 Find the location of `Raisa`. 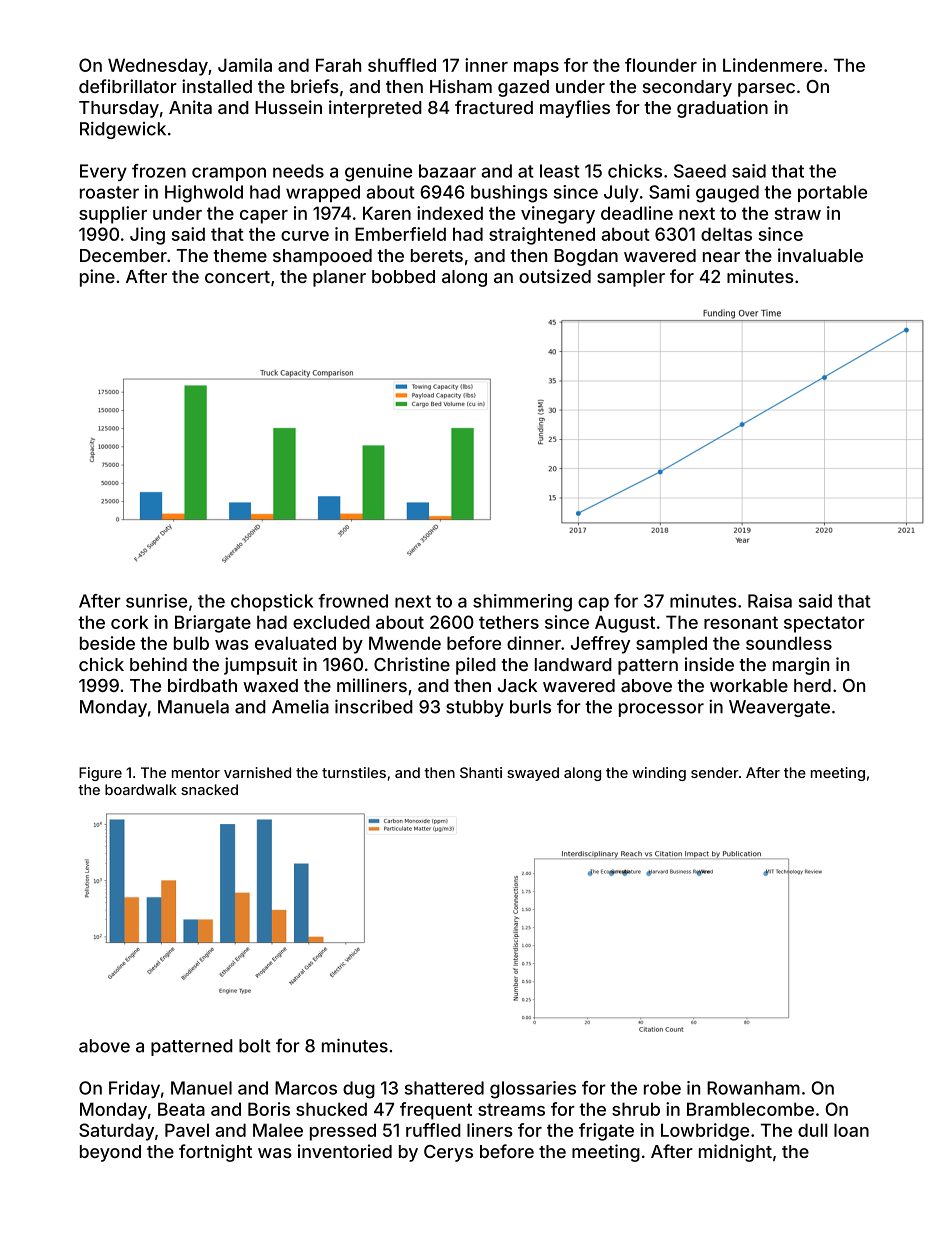

Raisa is located at coordinates (770, 601).
